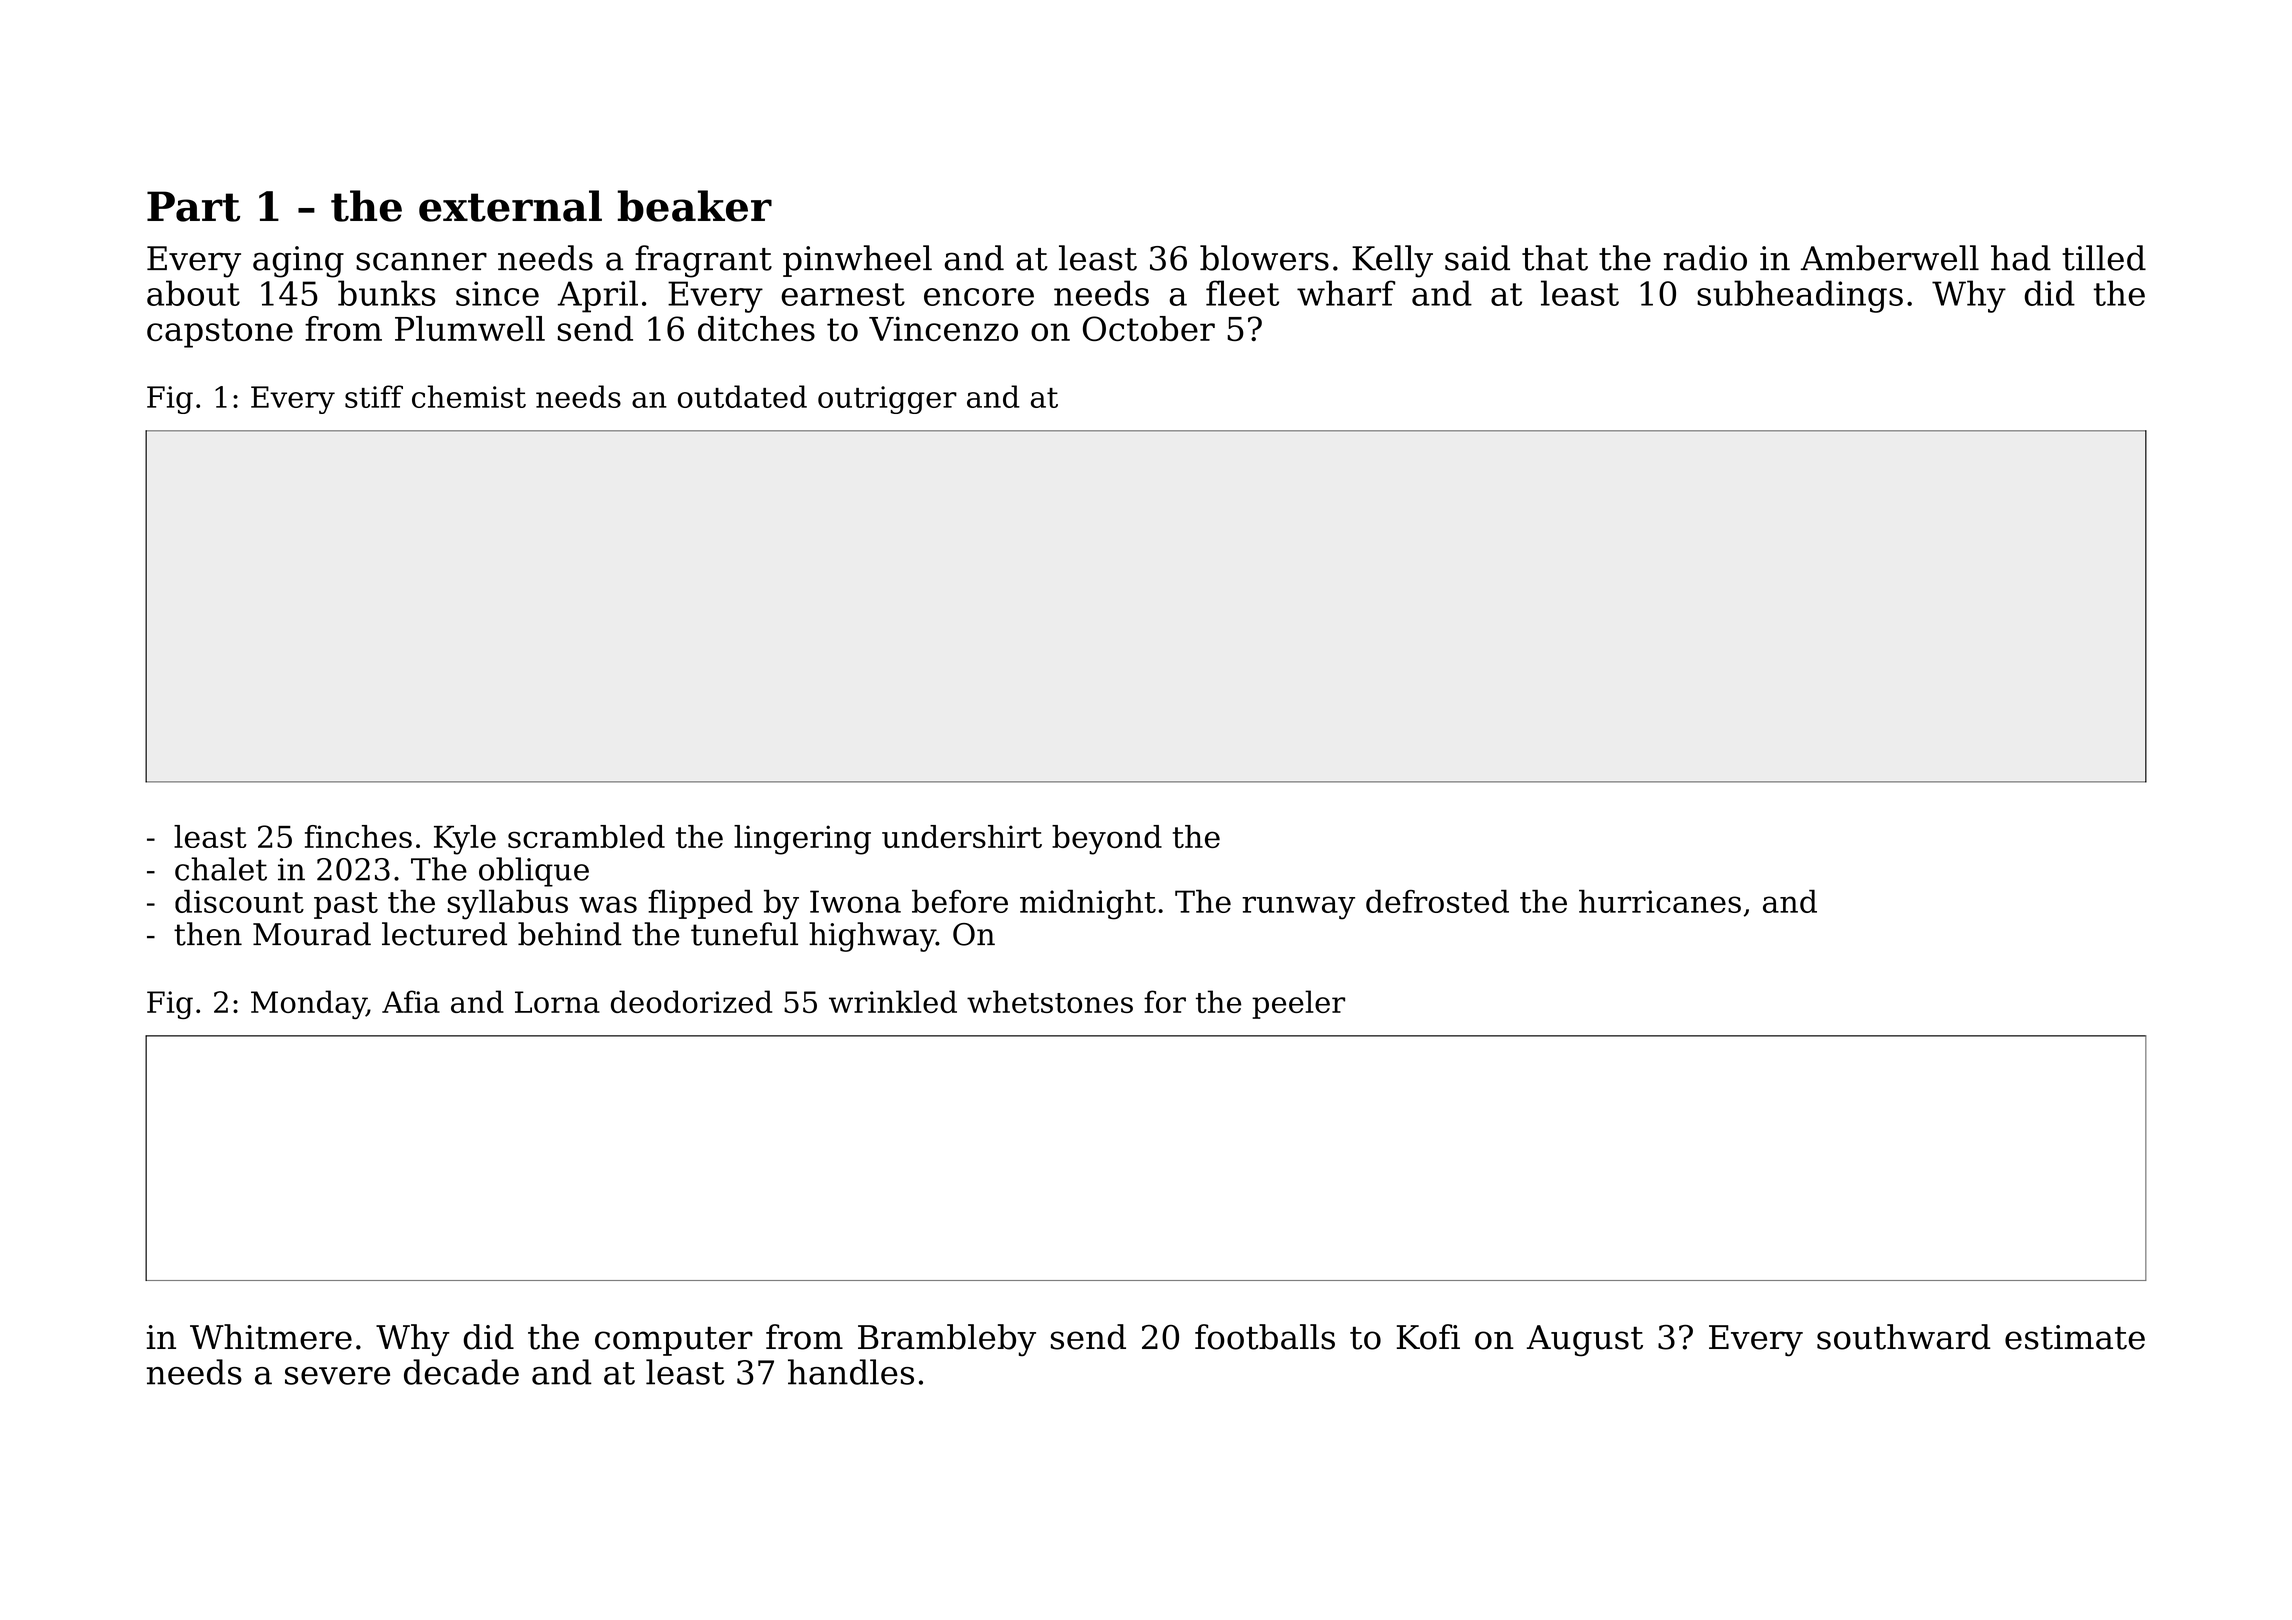 The height and width of the page is (1620, 2292). Describe the element at coordinates (358, 836) in the page. I see `finches` at that location.
